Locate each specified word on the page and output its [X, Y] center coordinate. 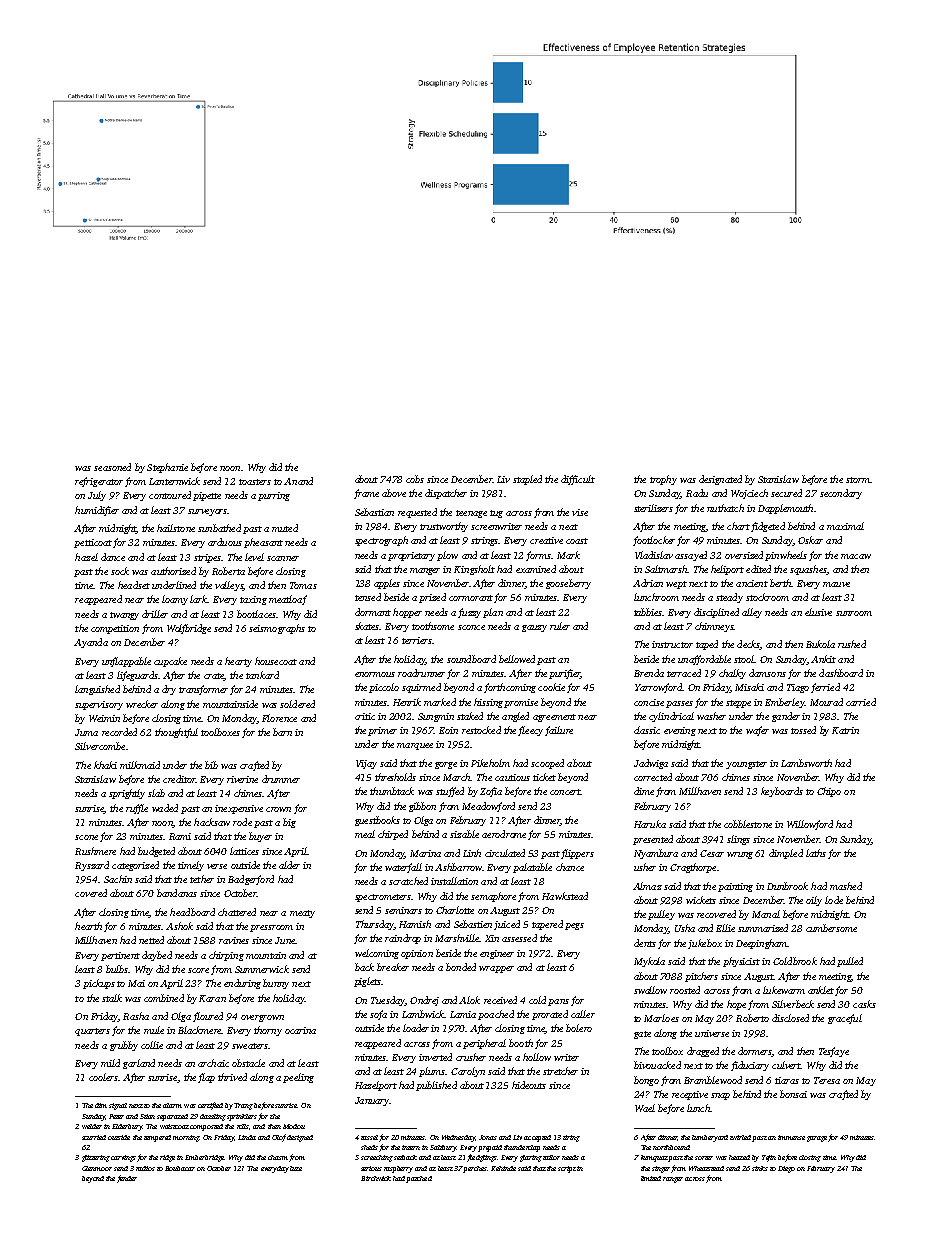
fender [127, 1179]
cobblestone [748, 824]
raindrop [403, 939]
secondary [841, 494]
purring [274, 496]
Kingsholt [474, 570]
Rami [180, 836]
